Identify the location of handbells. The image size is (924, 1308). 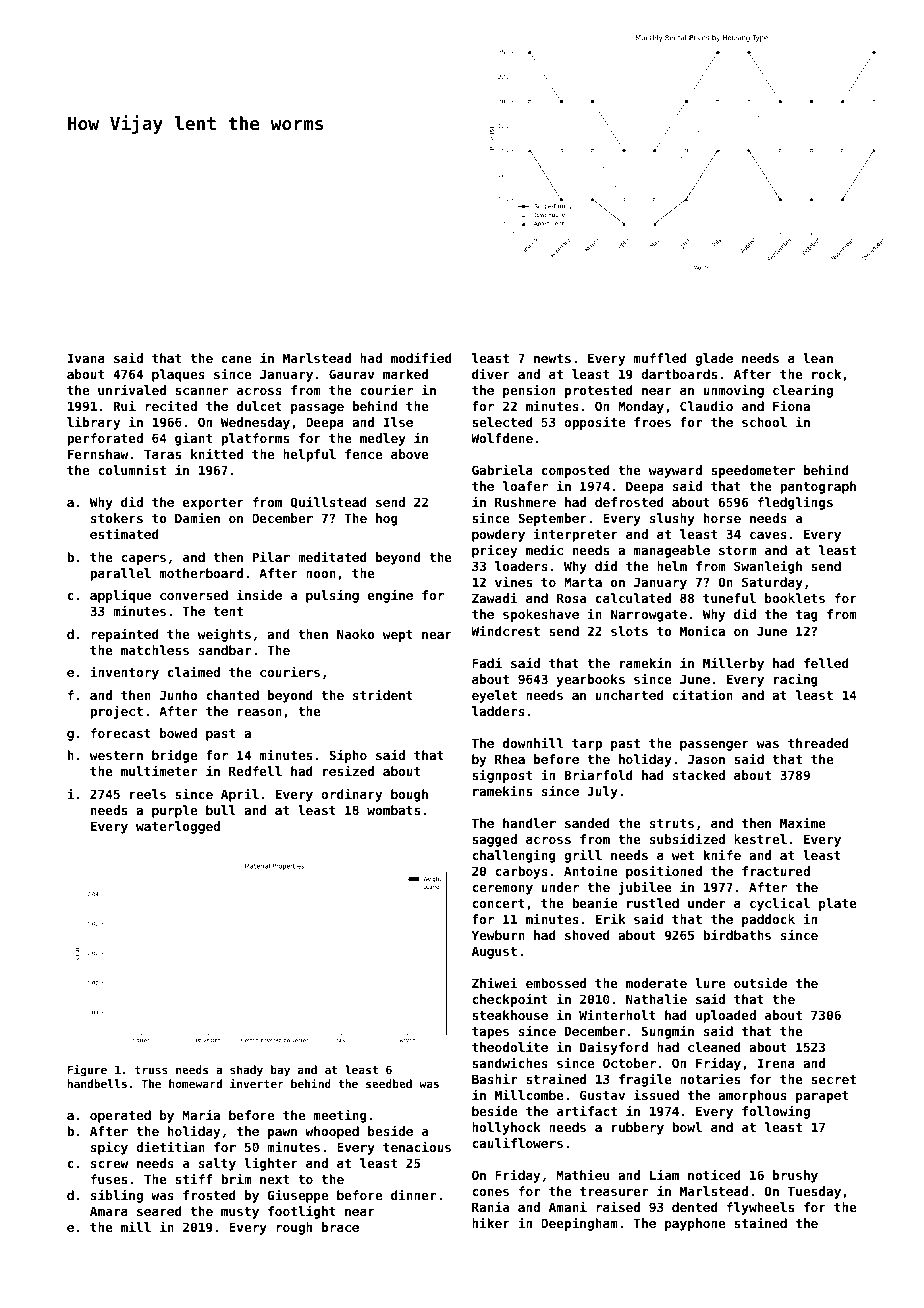
(97, 1083).
